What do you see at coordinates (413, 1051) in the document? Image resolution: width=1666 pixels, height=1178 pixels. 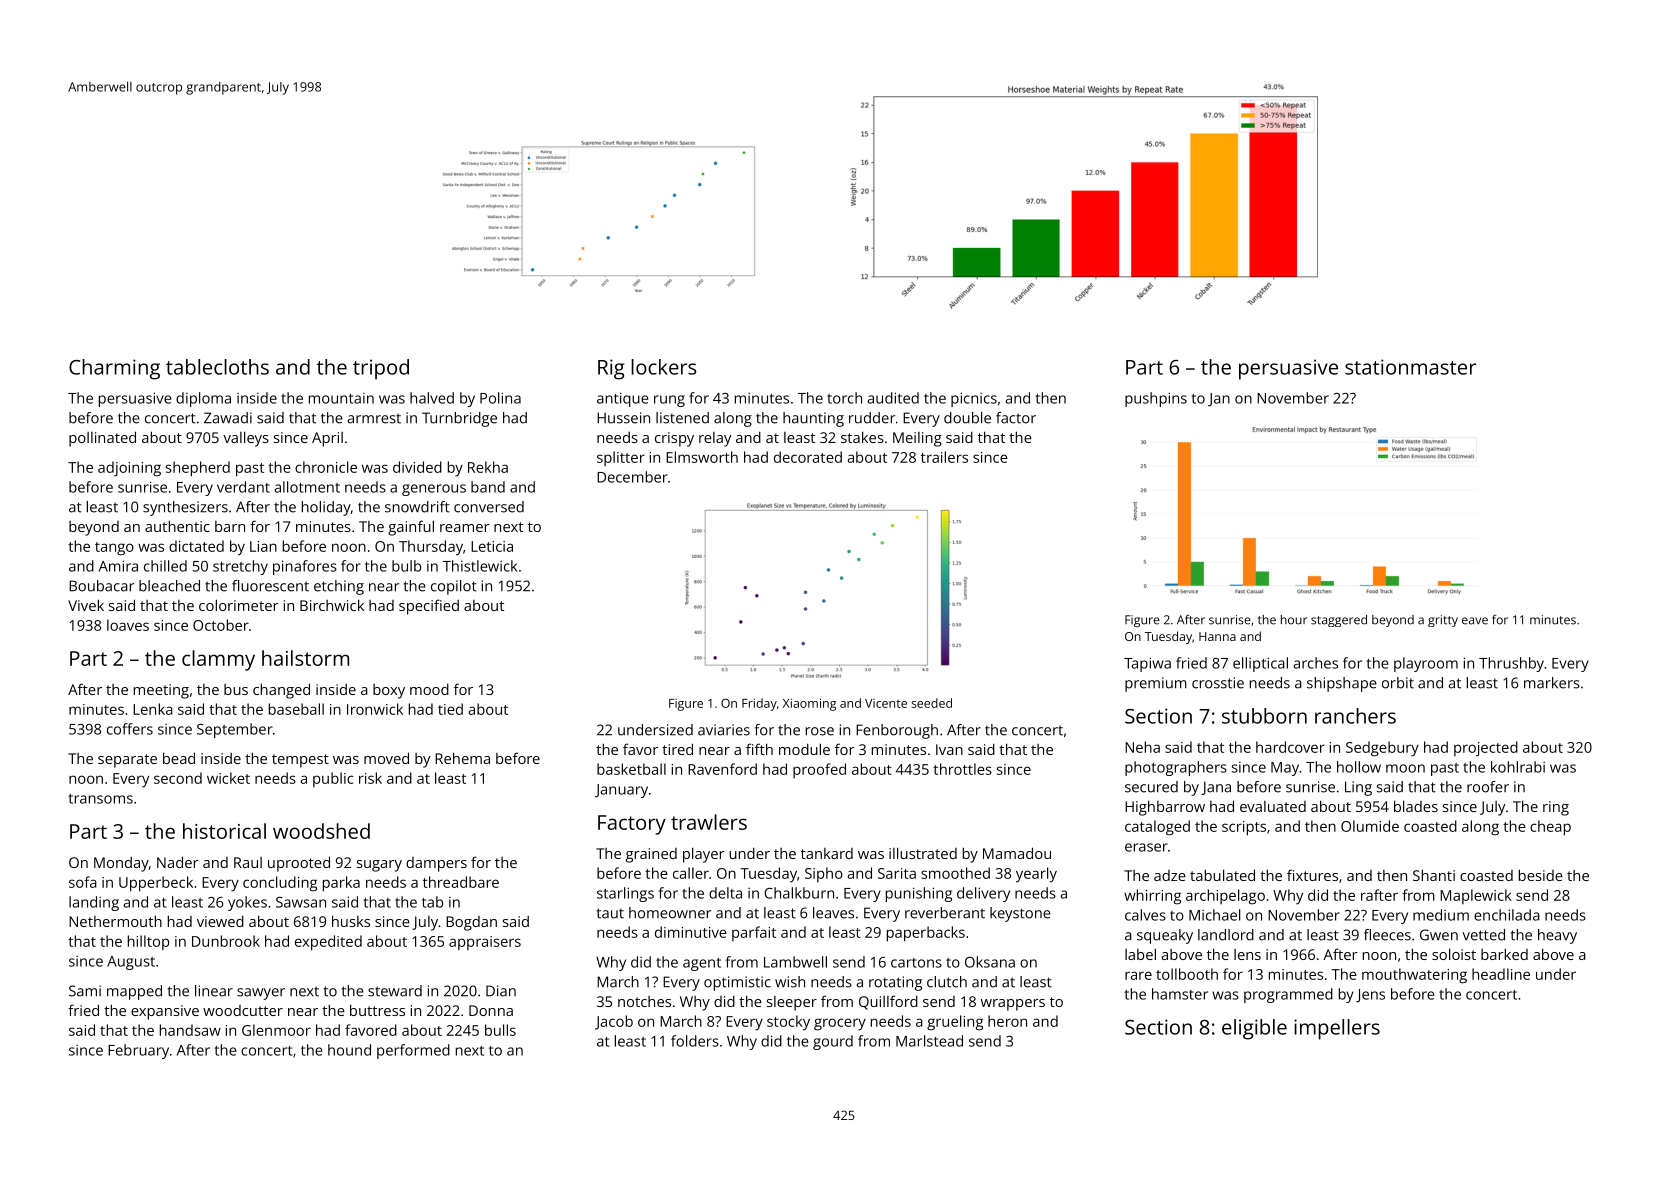 I see `performed` at bounding box center [413, 1051].
